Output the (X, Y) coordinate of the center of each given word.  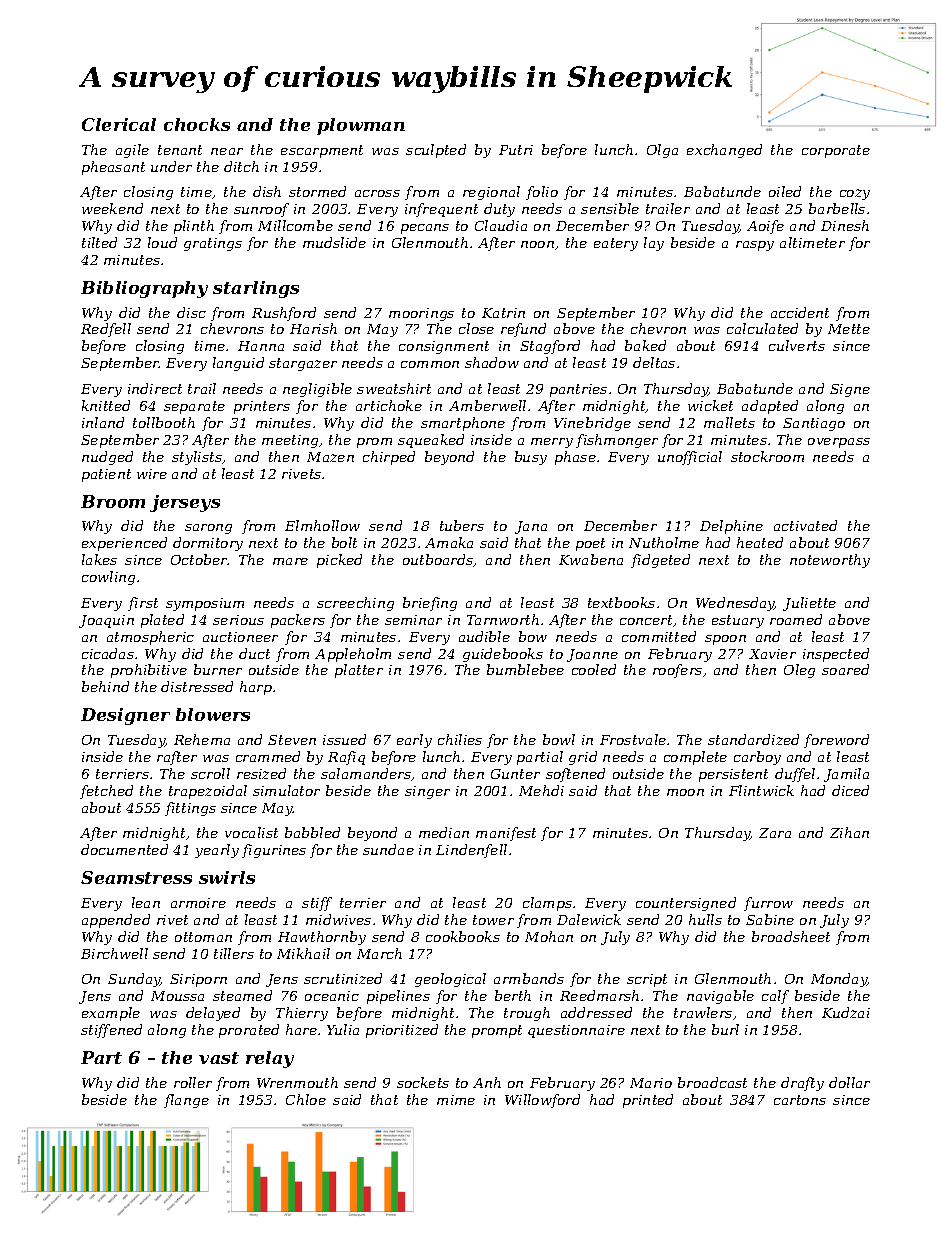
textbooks (621, 602)
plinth (194, 227)
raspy (755, 246)
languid (238, 364)
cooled (594, 669)
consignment (444, 347)
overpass (839, 443)
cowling (108, 578)
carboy (757, 758)
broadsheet (791, 936)
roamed (796, 619)
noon (537, 244)
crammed (268, 756)
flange (186, 1101)
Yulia (343, 1029)
